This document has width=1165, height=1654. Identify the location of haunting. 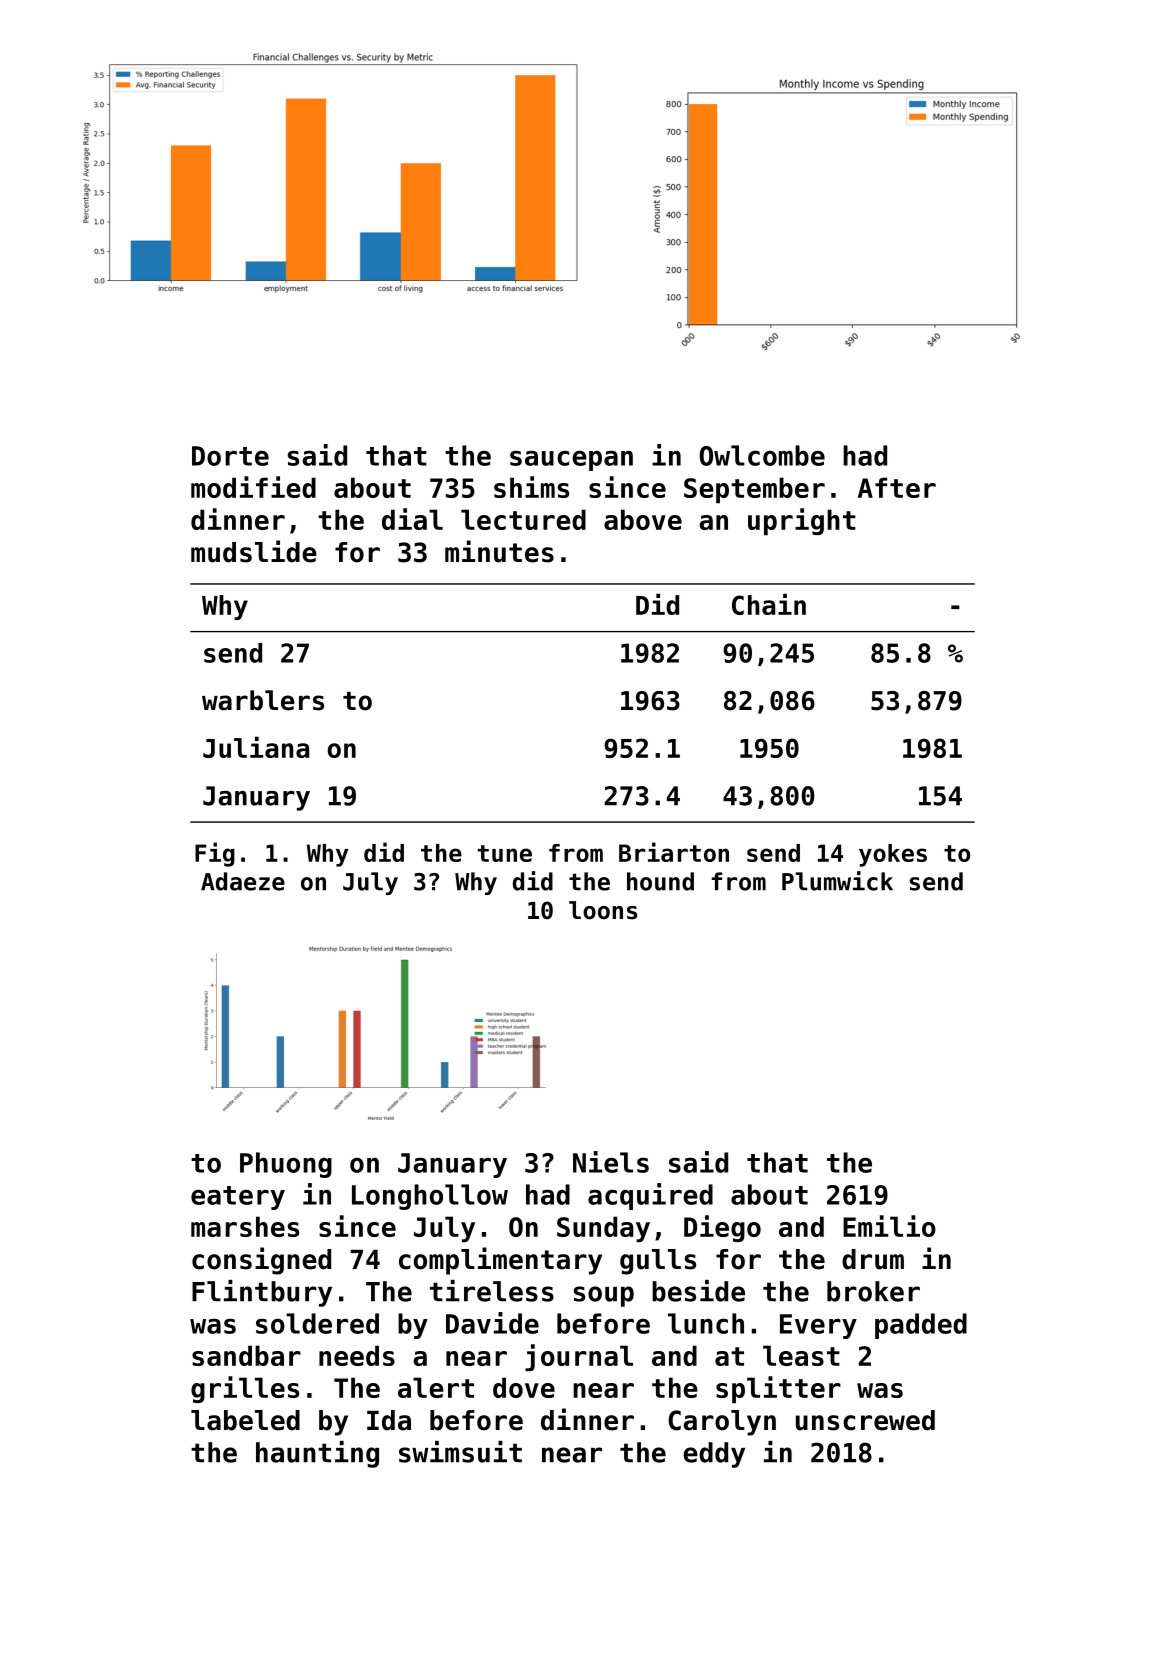
(317, 1454).
